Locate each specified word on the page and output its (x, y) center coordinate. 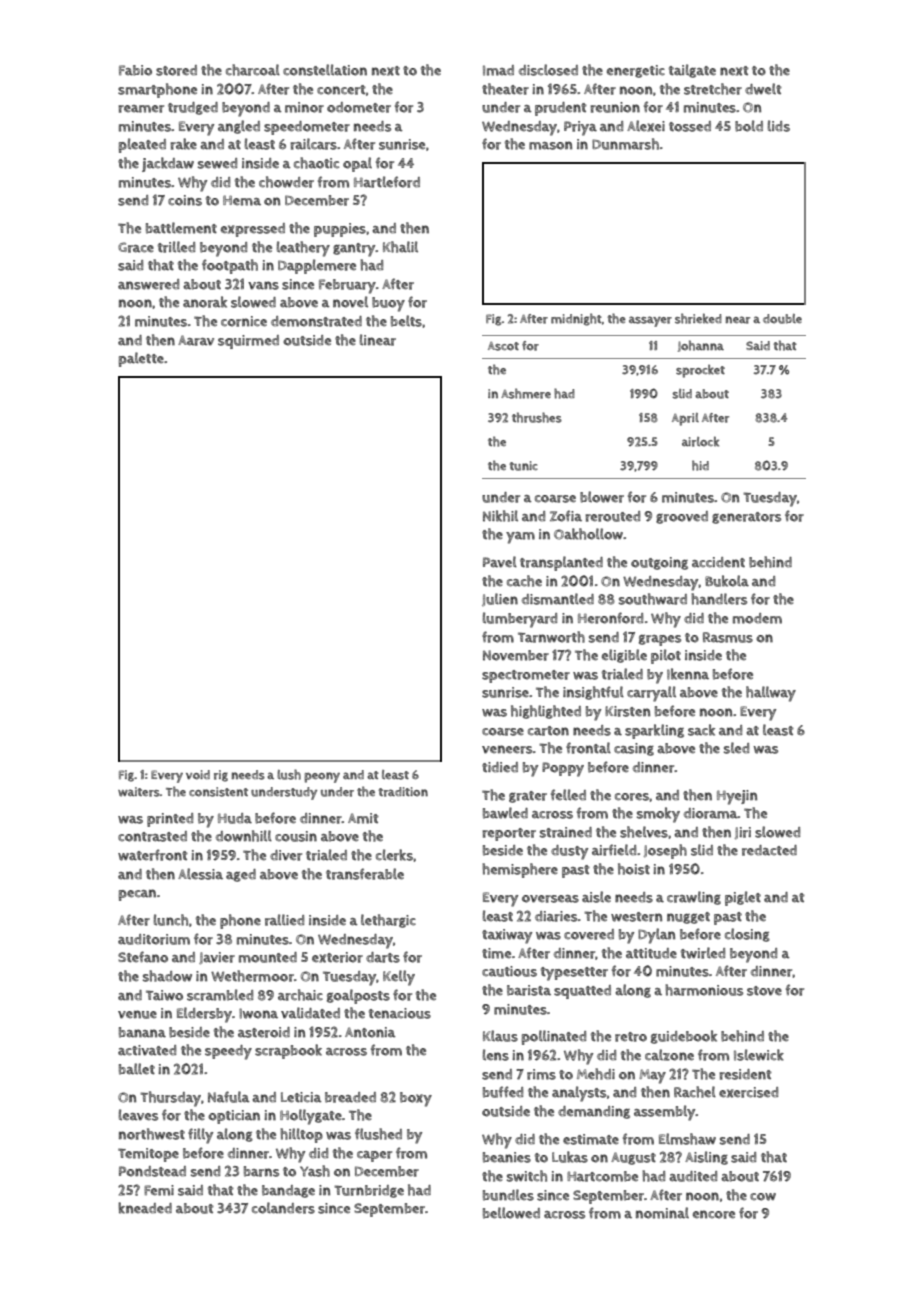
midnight (576, 319)
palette (141, 359)
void (198, 775)
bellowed (511, 1213)
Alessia (200, 874)
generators (746, 518)
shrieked (698, 318)
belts (406, 321)
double (782, 319)
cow (763, 1197)
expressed (253, 230)
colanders (283, 1208)
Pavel (500, 562)
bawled (505, 813)
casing (634, 749)
